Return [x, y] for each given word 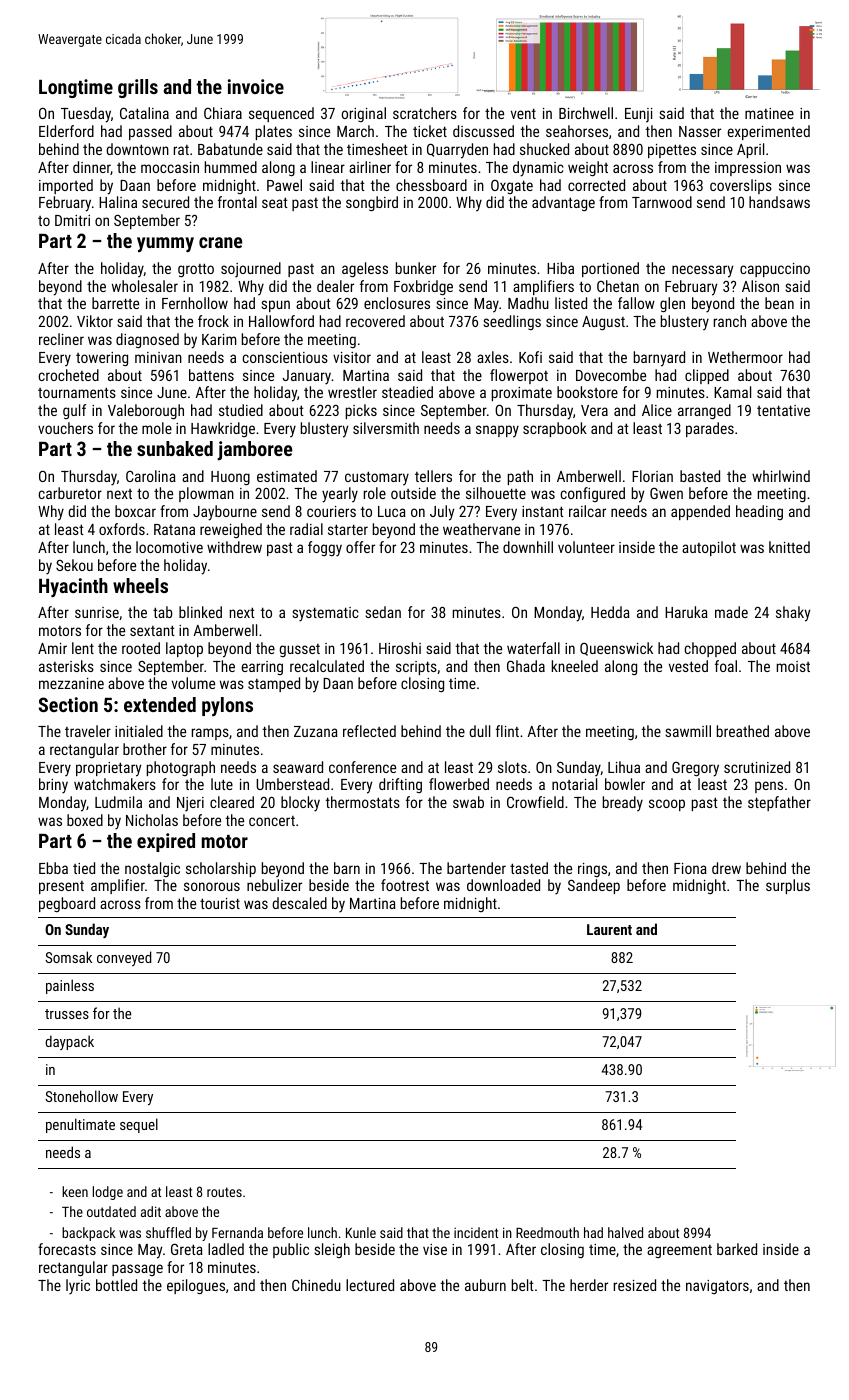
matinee [769, 113]
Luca [392, 511]
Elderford [66, 131]
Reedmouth [547, 1232]
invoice [256, 86]
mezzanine [71, 683]
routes [224, 1192]
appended [700, 512]
